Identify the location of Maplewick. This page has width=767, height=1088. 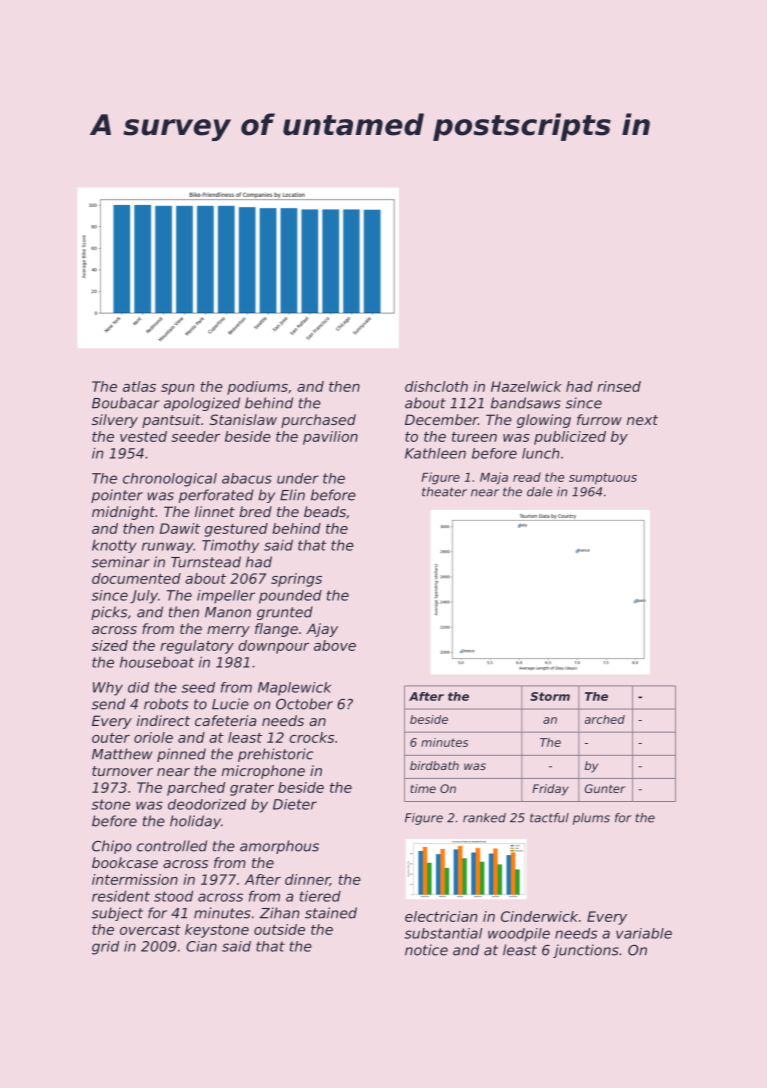
(294, 689).
